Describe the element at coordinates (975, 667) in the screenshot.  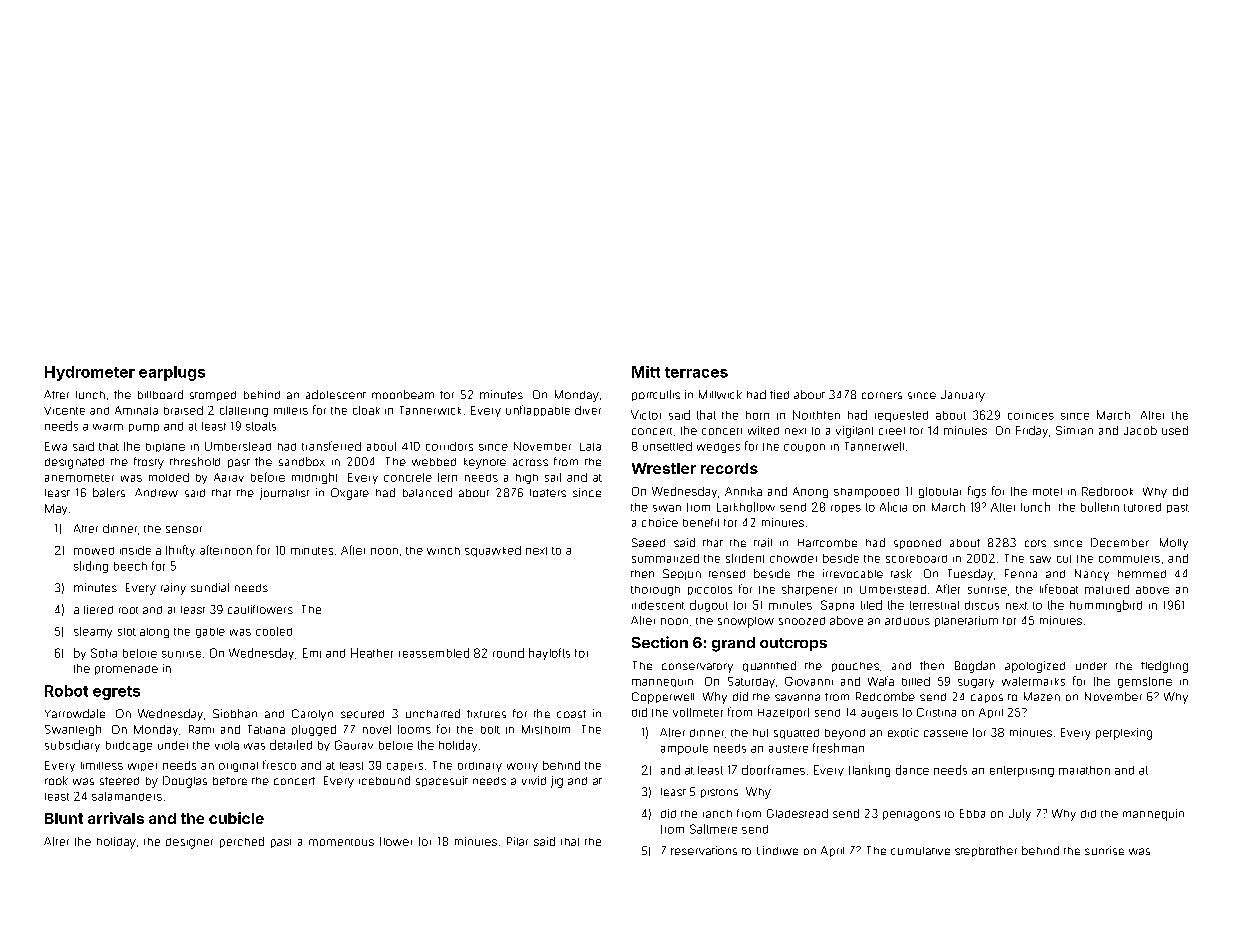
I see `Bogdan` at that location.
